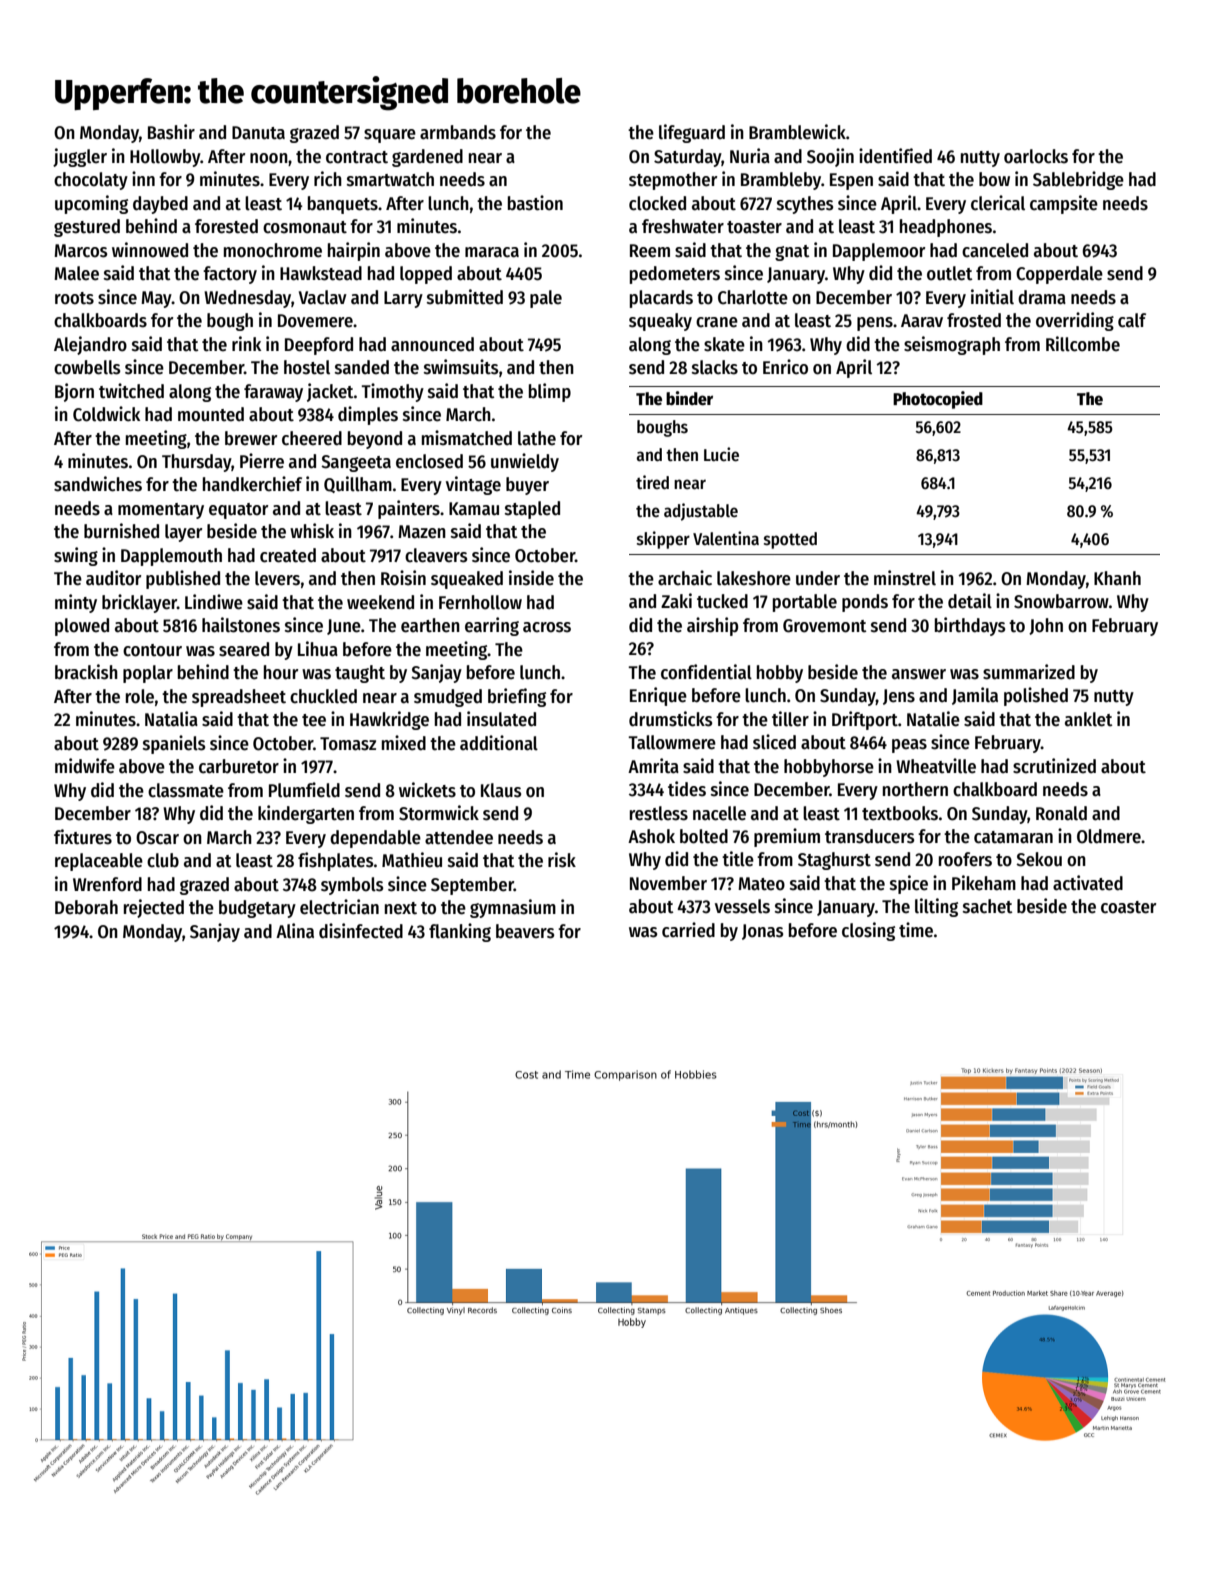 Image resolution: width=1214 pixels, height=1571 pixels. Describe the element at coordinates (262, 461) in the page. I see `Pierre` at that location.
